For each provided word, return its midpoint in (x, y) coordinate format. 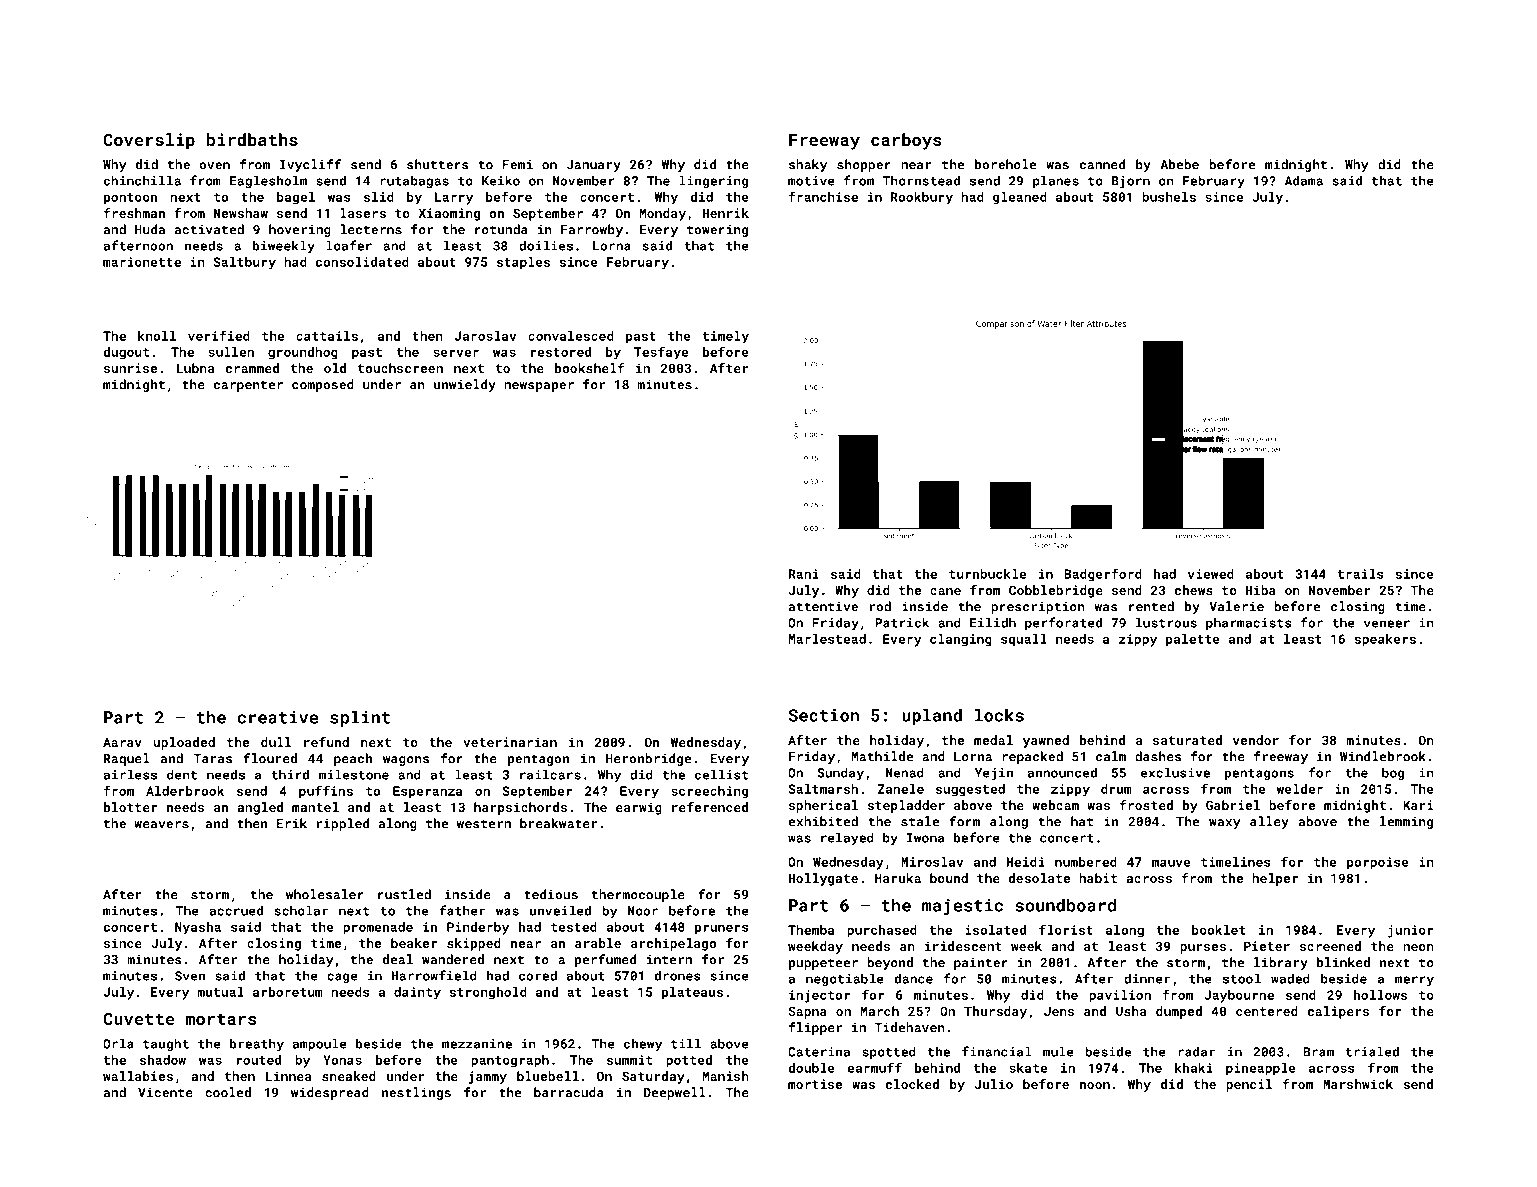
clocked (912, 1084)
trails (1361, 574)
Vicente (165, 1092)
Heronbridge (648, 759)
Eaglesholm (268, 182)
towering (717, 230)
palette (1193, 640)
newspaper (539, 387)
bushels (1169, 197)
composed (323, 385)
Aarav (122, 742)
